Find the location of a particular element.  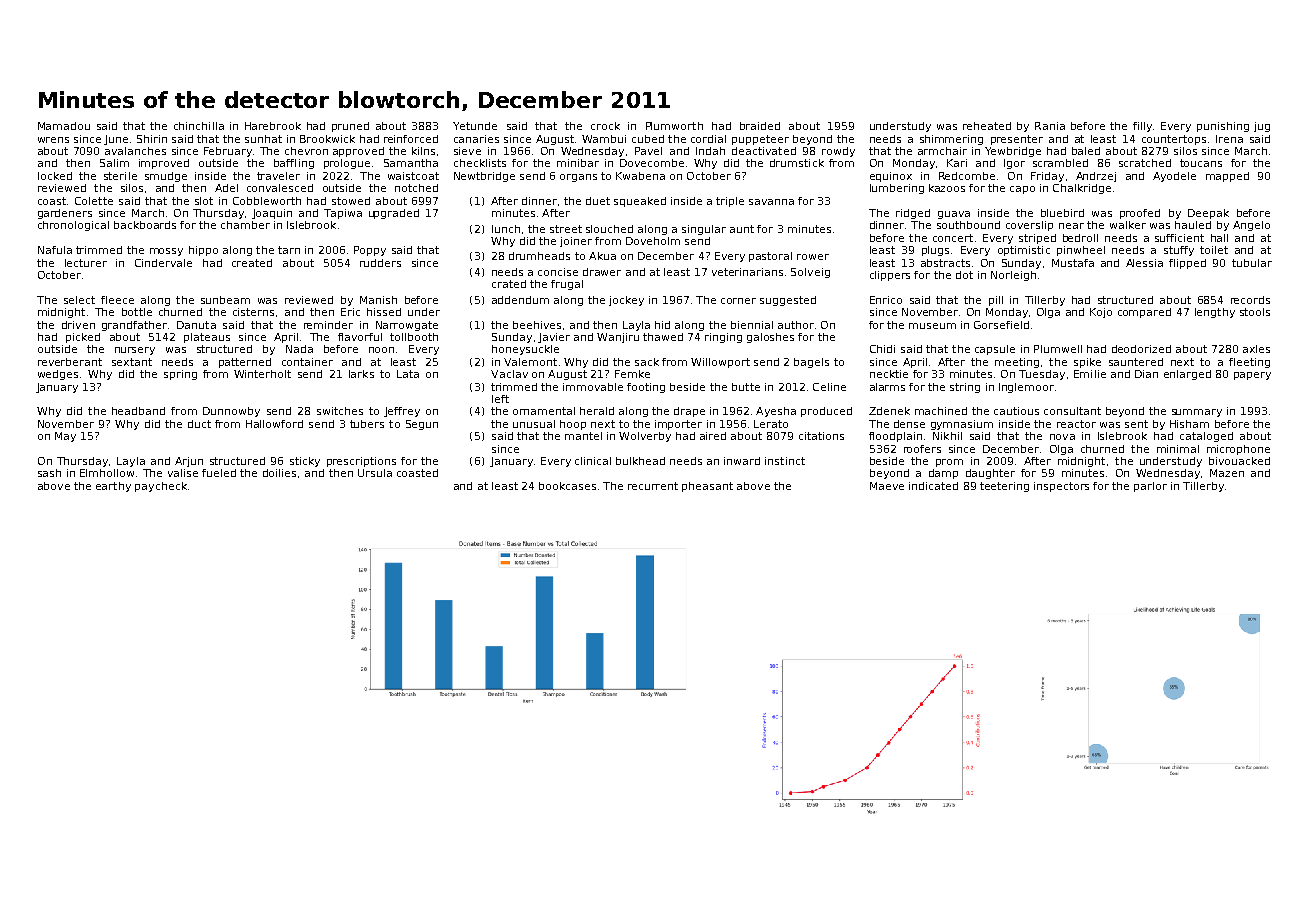

Norleigh is located at coordinates (1013, 276).
